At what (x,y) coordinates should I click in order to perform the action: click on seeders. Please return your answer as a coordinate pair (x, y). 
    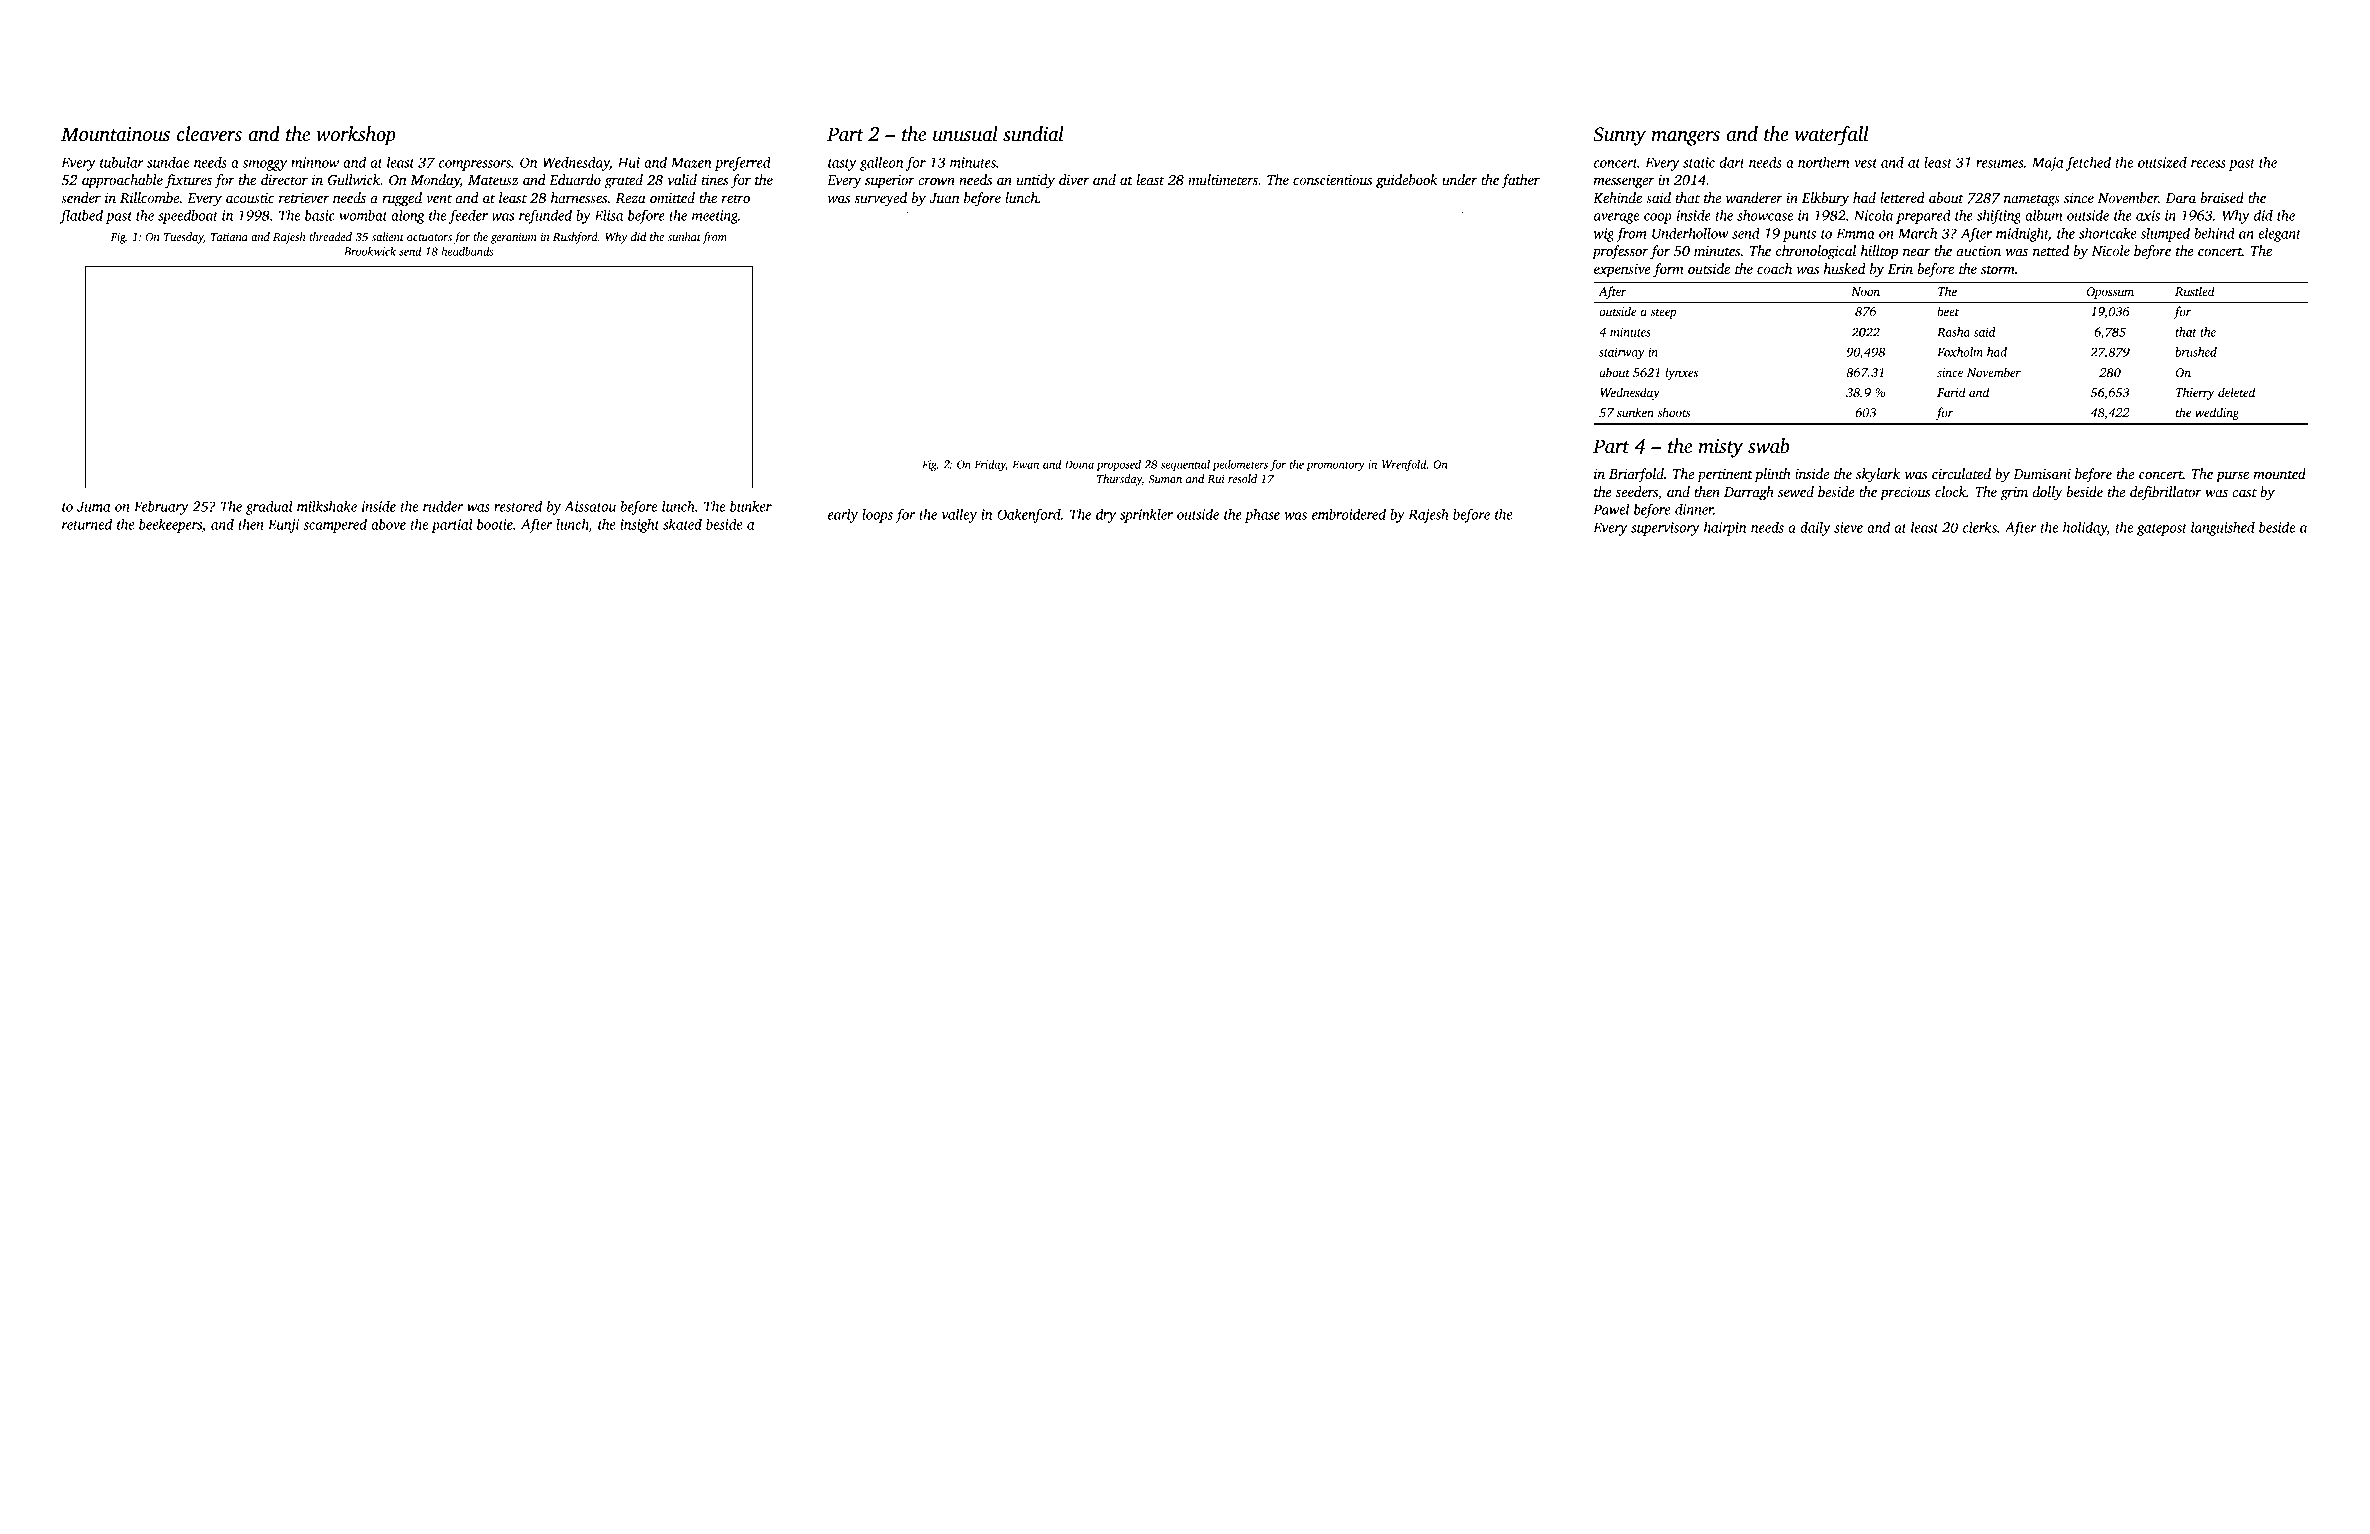
    Looking at the image, I should click on (1637, 491).
